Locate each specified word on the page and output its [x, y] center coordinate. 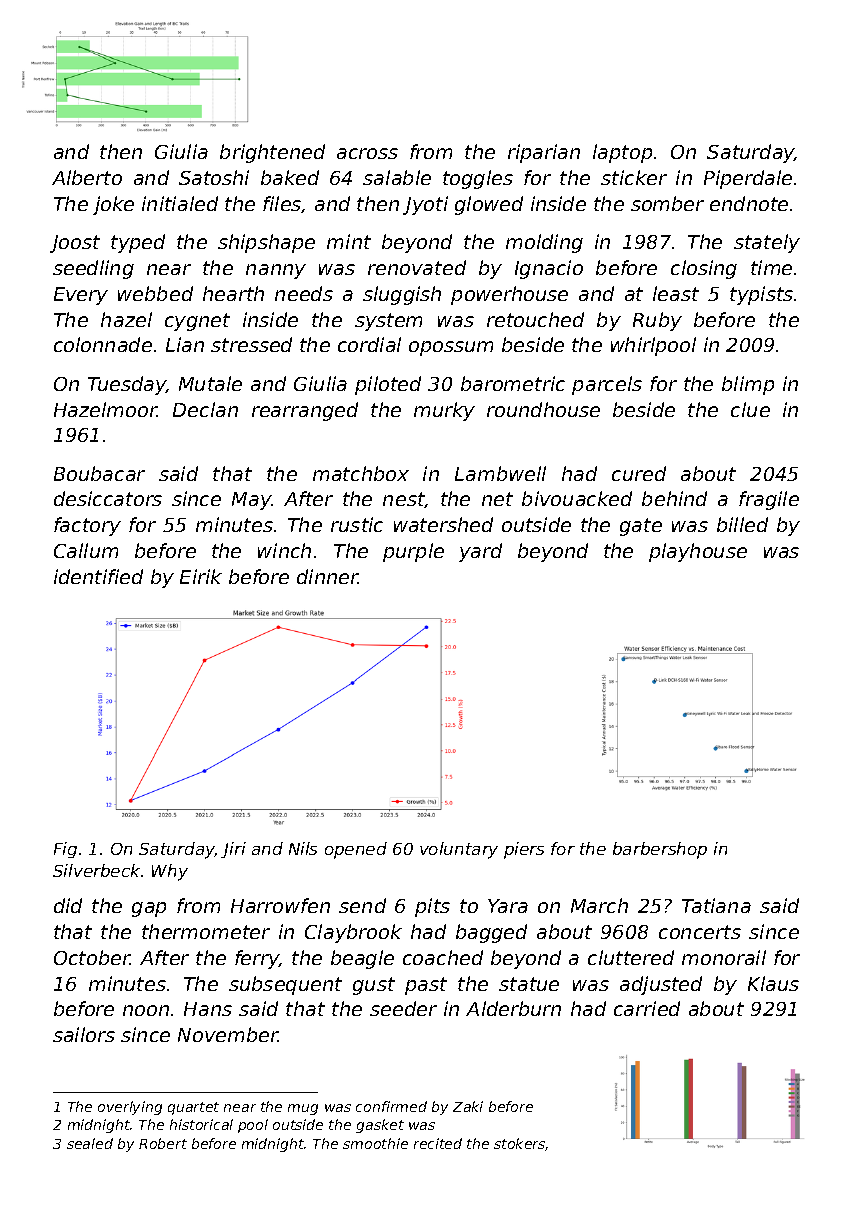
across [367, 153]
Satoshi [214, 177]
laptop [622, 153]
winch [284, 550]
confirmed [391, 1106]
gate [641, 527]
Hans [208, 1009]
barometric [513, 383]
